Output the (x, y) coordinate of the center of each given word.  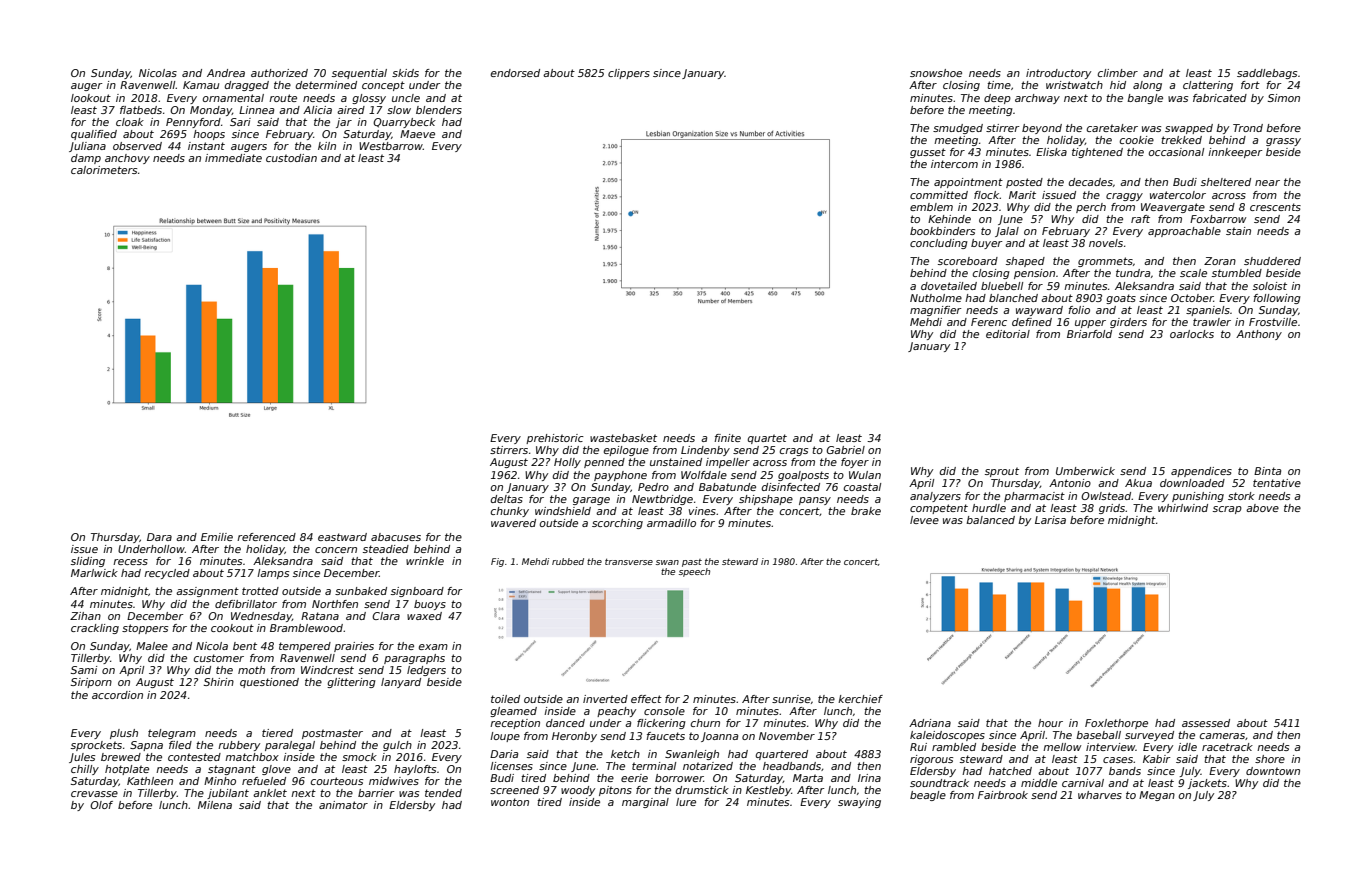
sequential (359, 74)
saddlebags (1267, 74)
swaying (859, 803)
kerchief (860, 699)
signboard (417, 592)
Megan (1157, 796)
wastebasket (623, 438)
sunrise (791, 699)
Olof (101, 805)
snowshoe (936, 73)
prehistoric (555, 439)
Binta (1267, 471)
